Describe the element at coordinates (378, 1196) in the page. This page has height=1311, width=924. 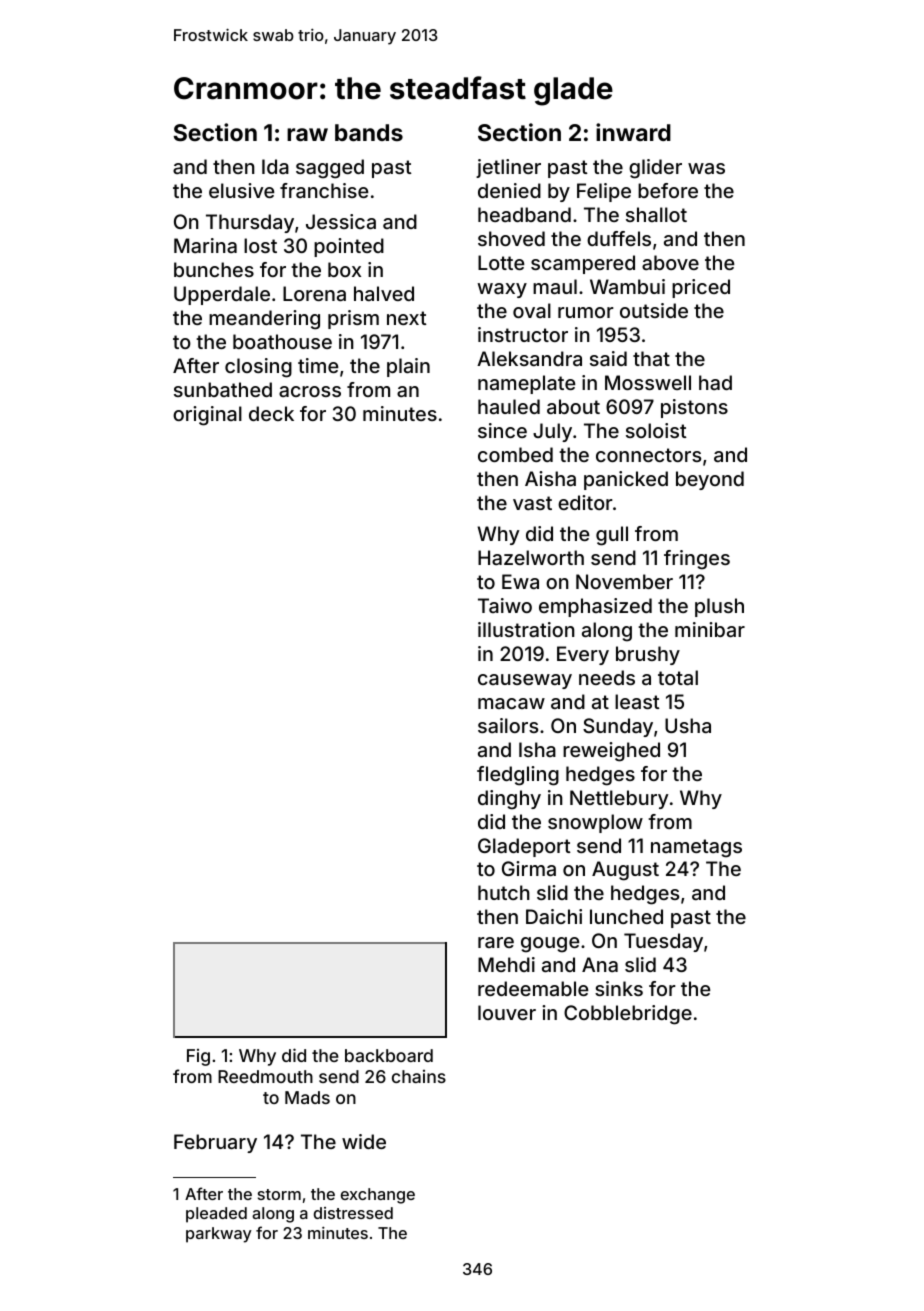
I see `exchange` at that location.
